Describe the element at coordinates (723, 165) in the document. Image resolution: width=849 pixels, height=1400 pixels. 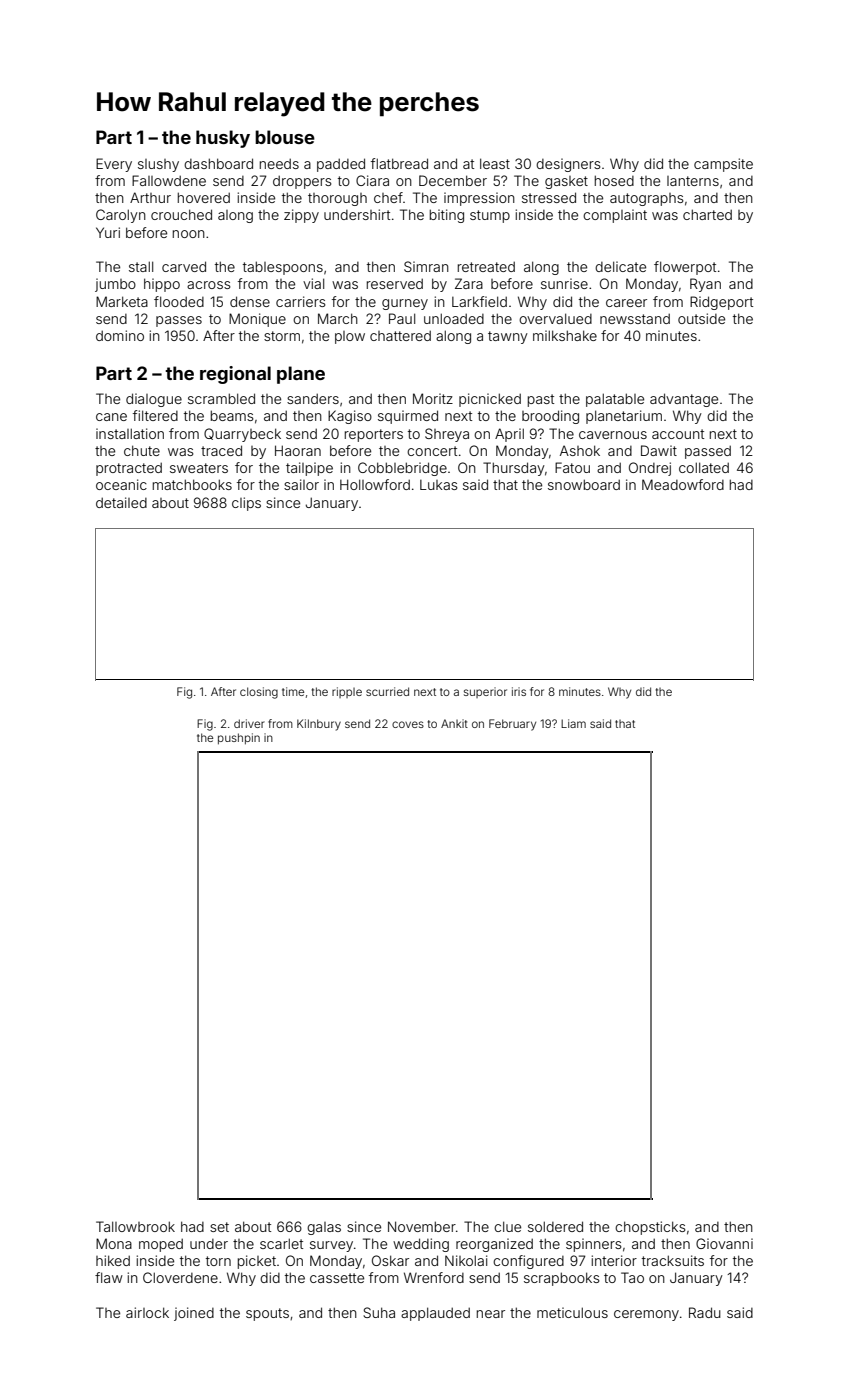
I see `campsite` at that location.
